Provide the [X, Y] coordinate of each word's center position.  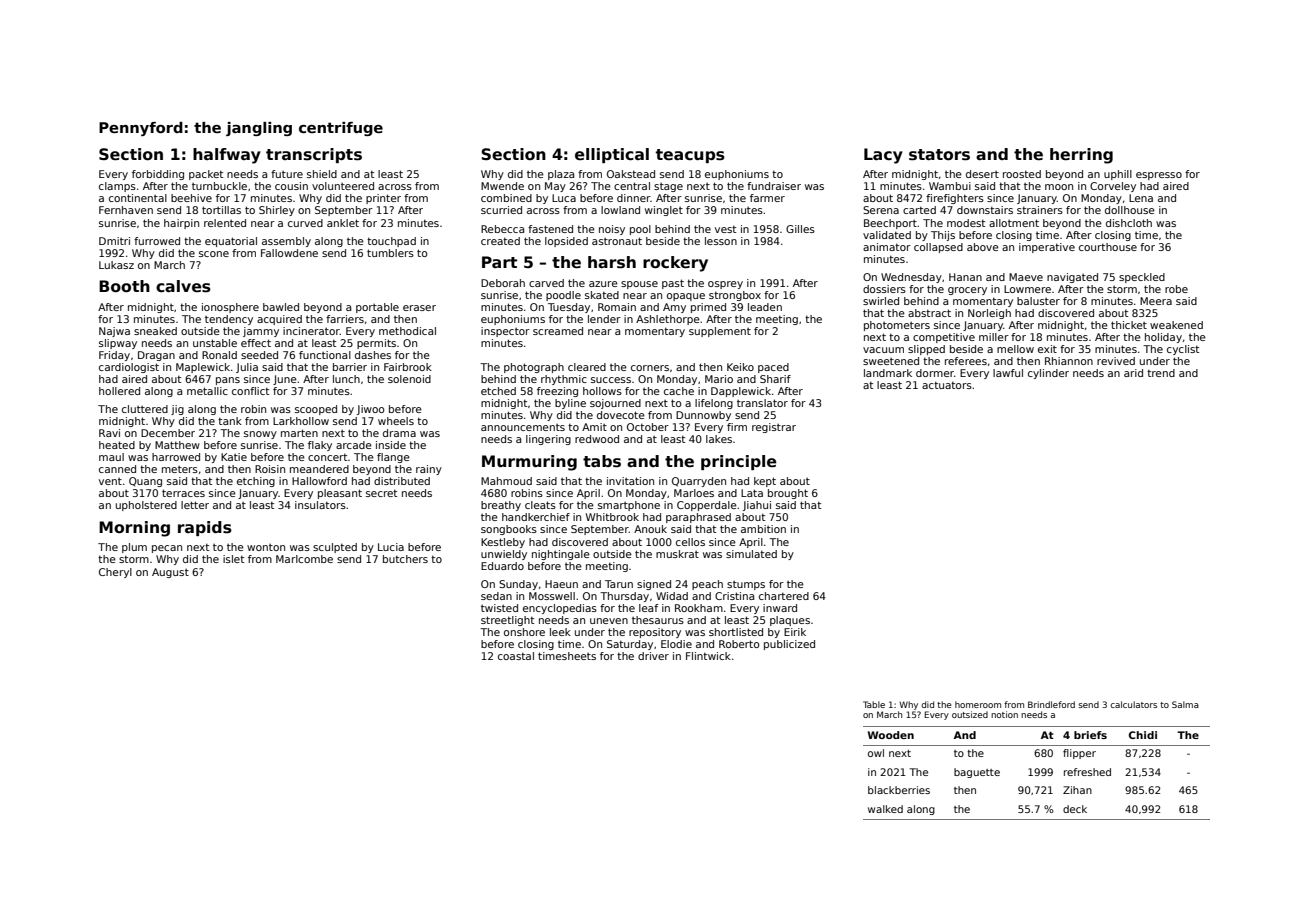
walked [885, 809]
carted [919, 210]
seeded [259, 355]
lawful [1008, 373]
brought [788, 494]
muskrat [677, 554]
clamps [117, 187]
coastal [516, 656]
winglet [664, 211]
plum [134, 548]
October [648, 427]
